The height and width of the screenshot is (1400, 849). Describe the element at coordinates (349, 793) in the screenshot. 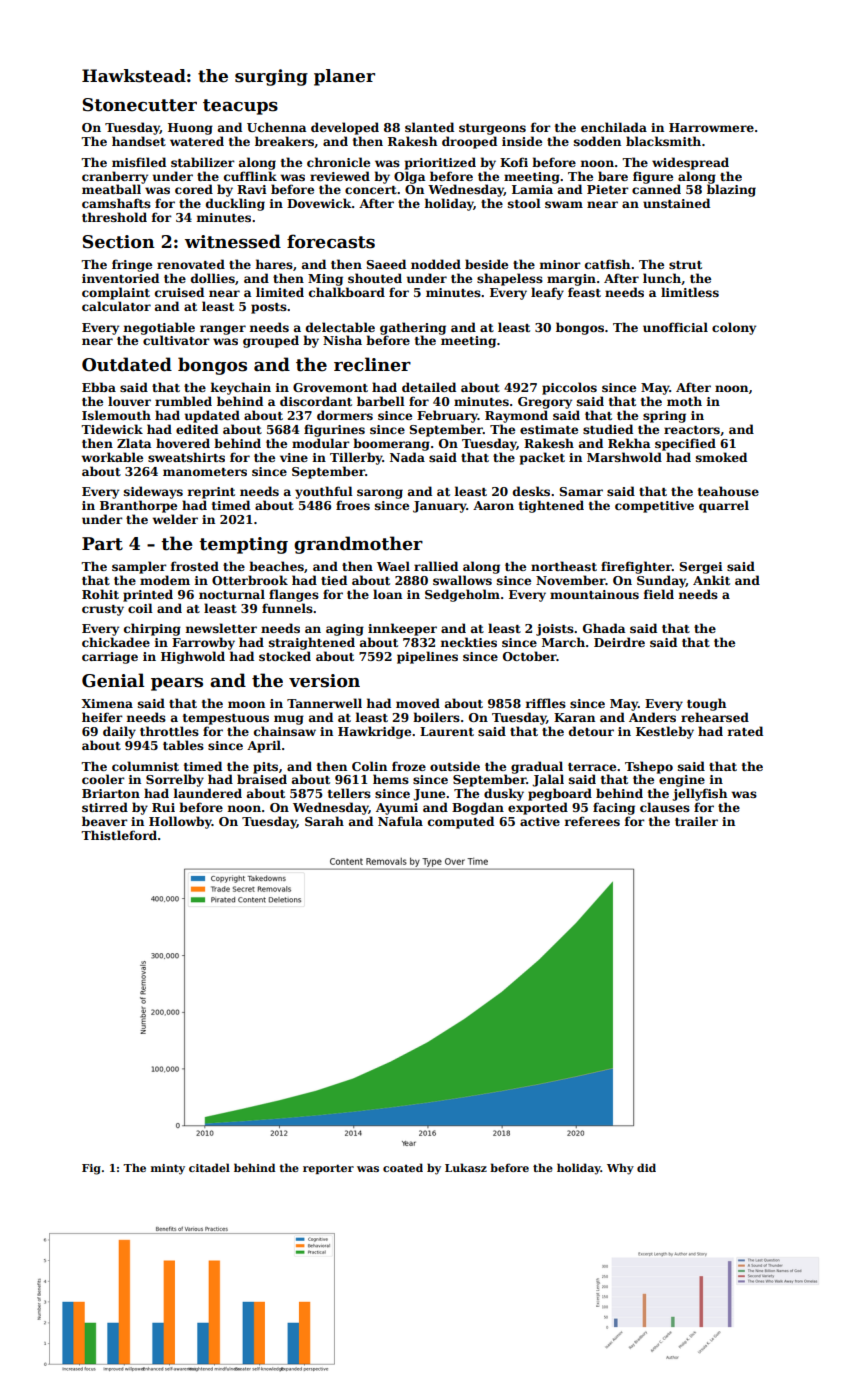

I see `tellers` at that location.
